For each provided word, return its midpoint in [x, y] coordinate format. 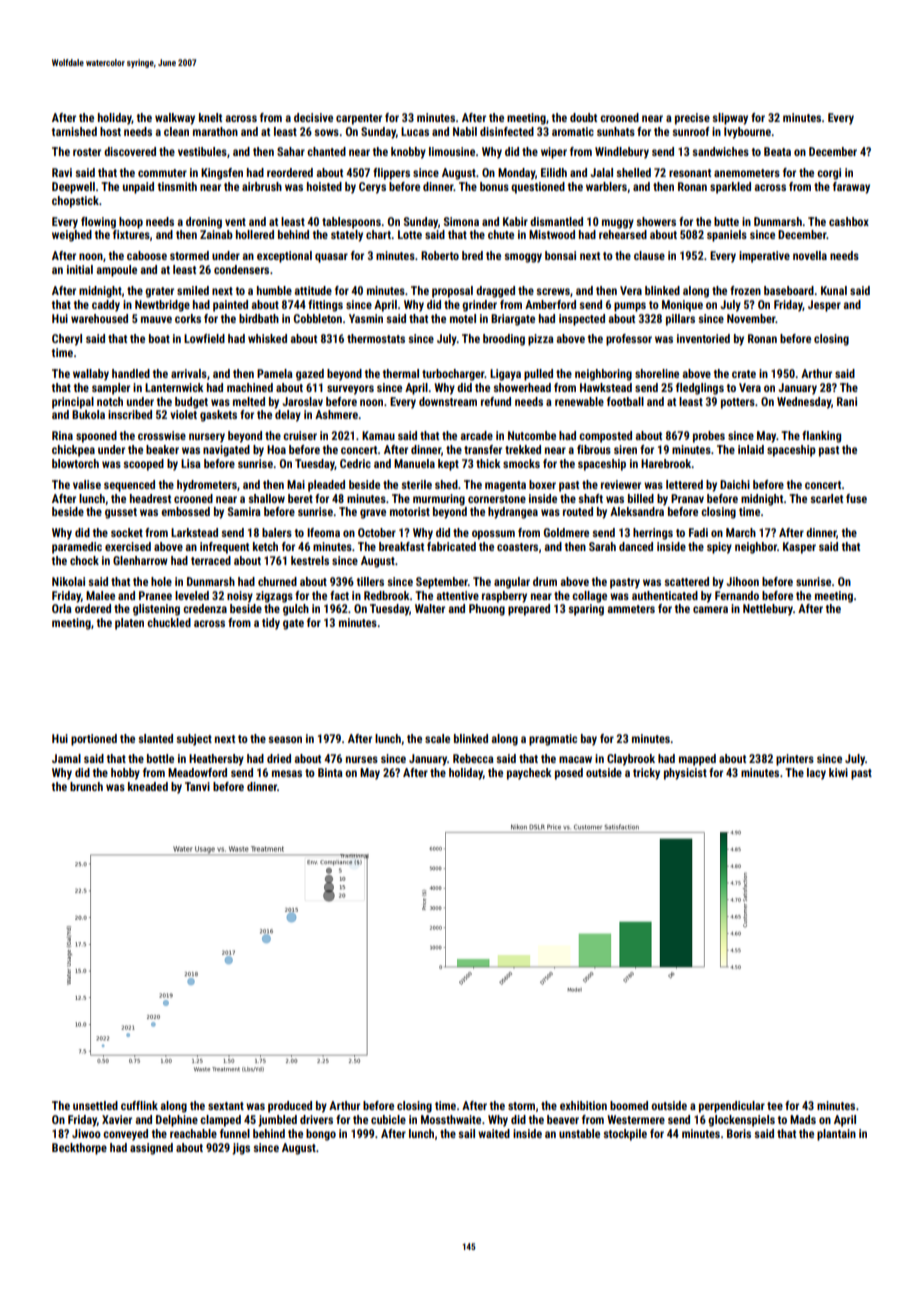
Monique [682, 306]
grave [373, 514]
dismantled [556, 221]
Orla [62, 608]
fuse [856, 498]
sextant [226, 1106]
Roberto [440, 255]
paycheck [529, 774]
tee [775, 1106]
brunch [86, 786]
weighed [72, 236]
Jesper [824, 306]
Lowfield [204, 338]
